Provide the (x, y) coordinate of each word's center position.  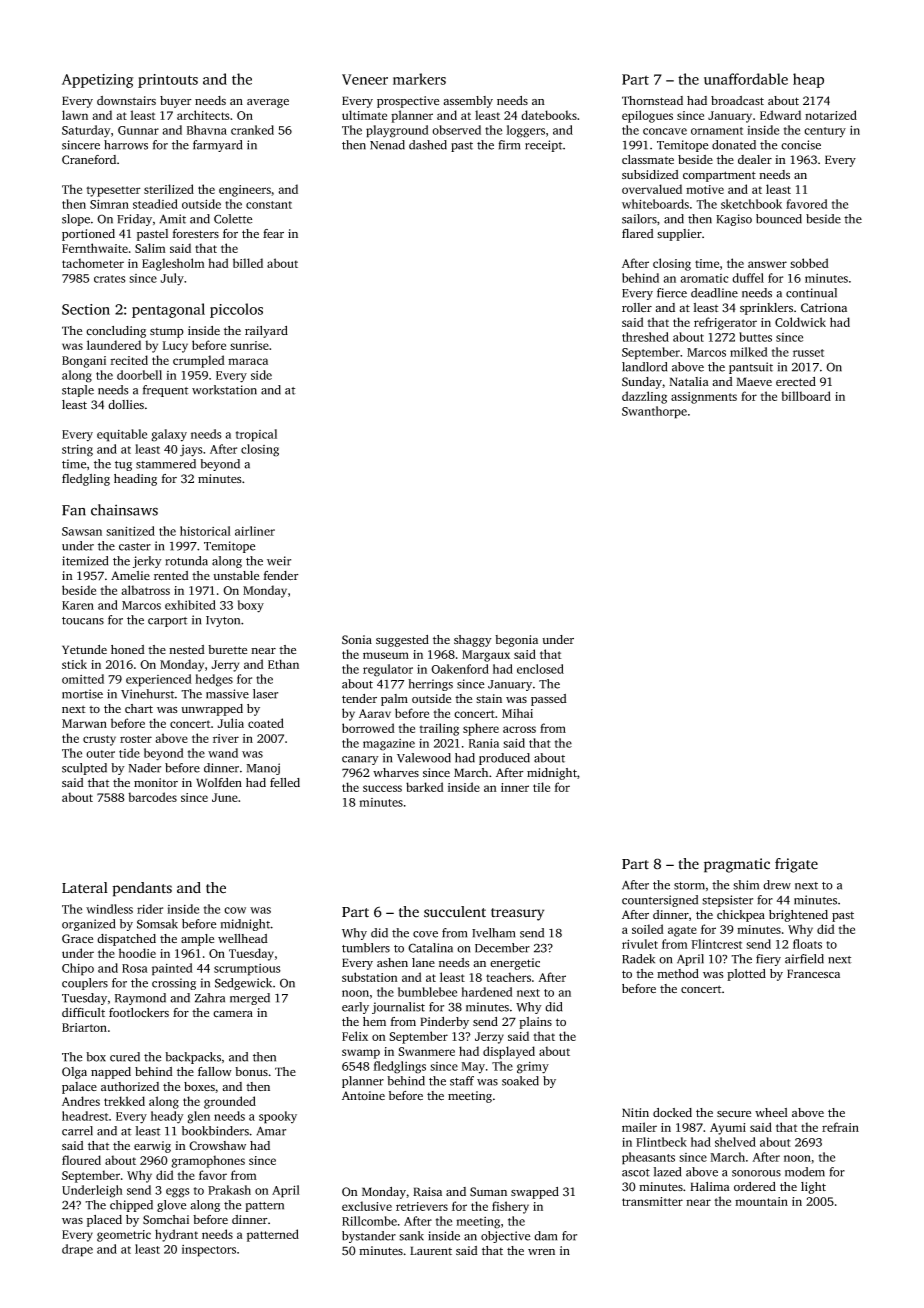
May (473, 1068)
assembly (468, 102)
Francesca (813, 974)
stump (167, 333)
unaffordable (746, 79)
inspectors (209, 1251)
